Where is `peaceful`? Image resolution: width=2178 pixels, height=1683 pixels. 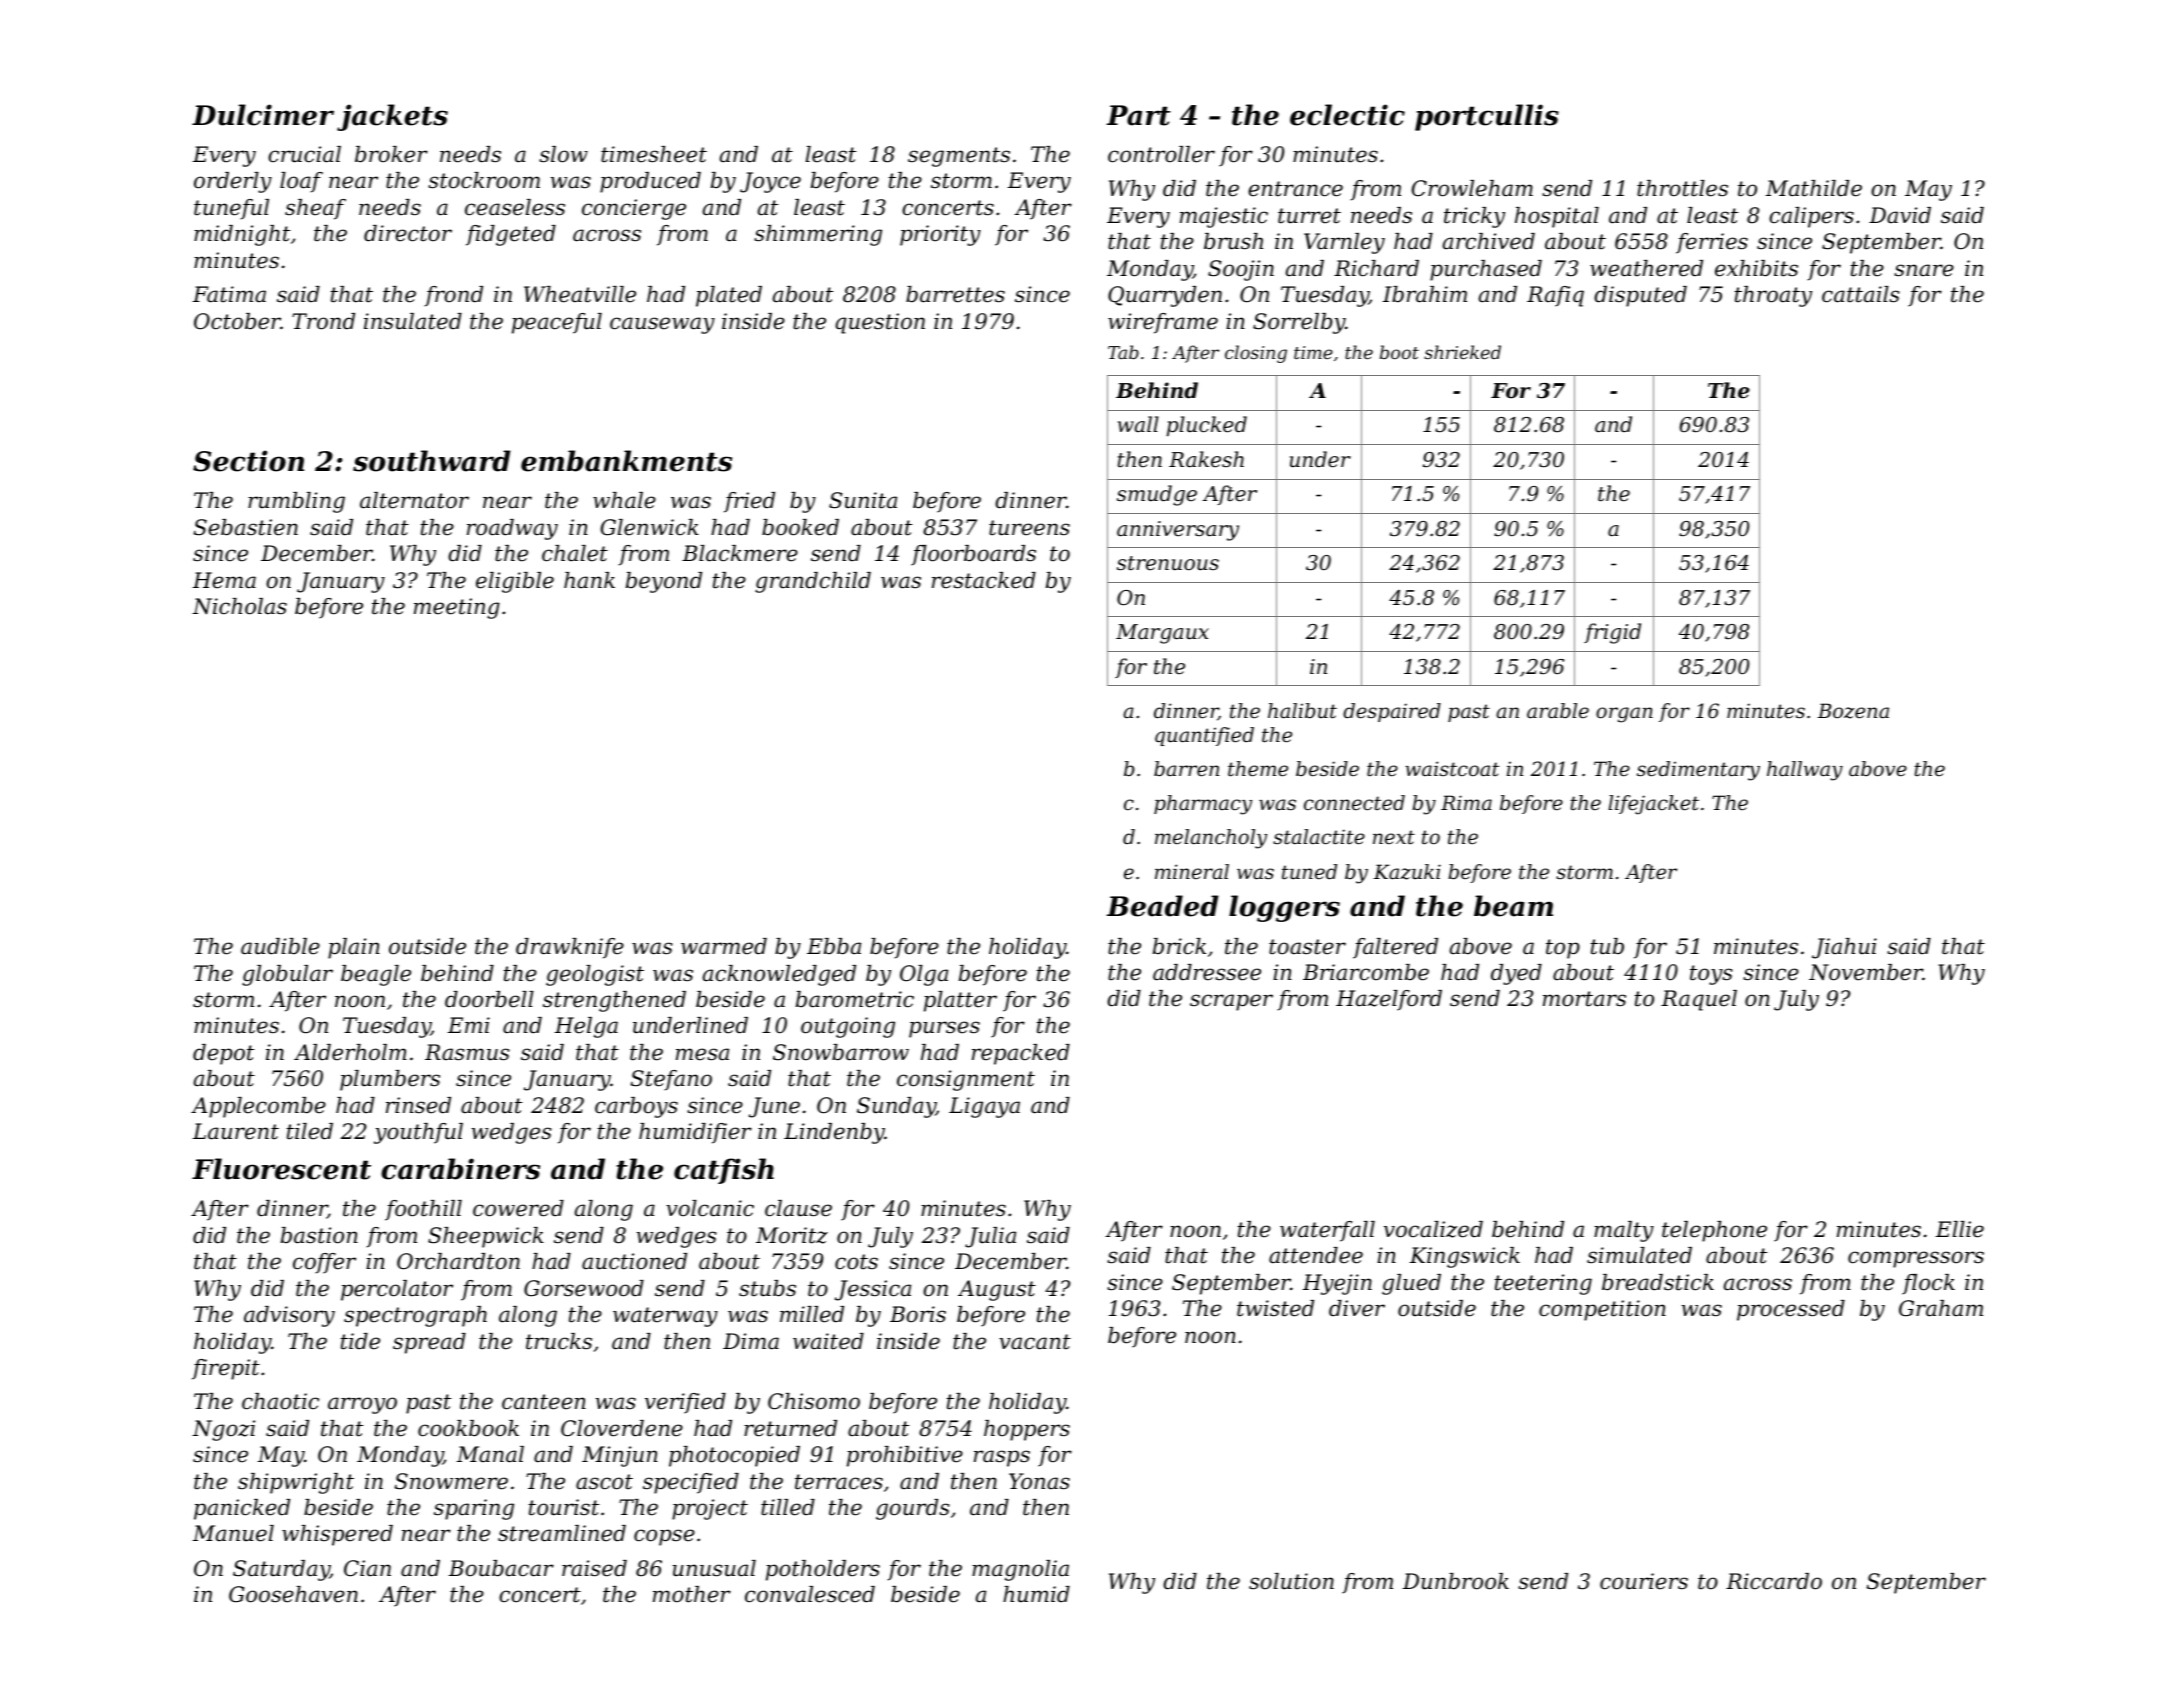
peaceful is located at coordinates (557, 323).
